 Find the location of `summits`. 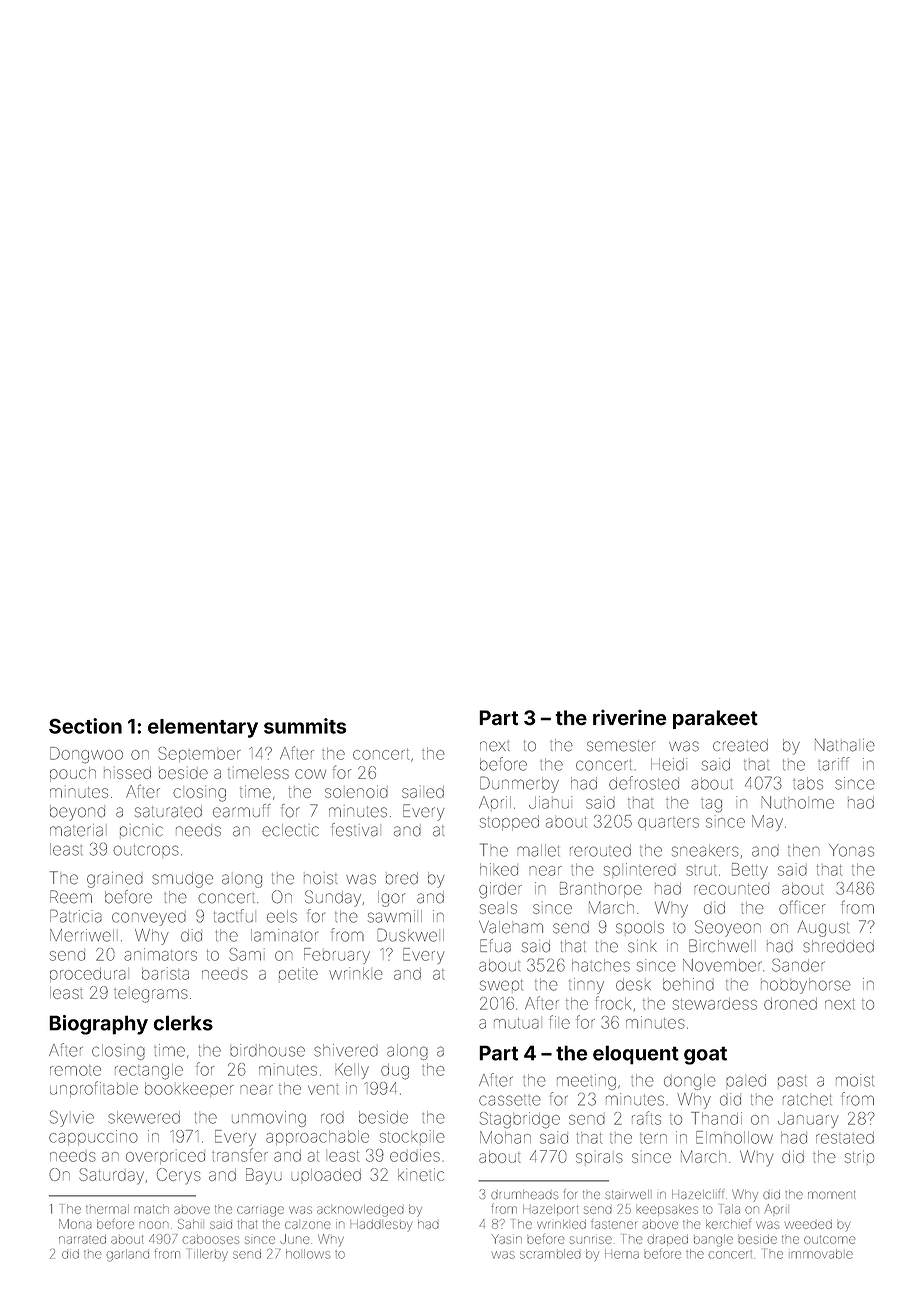

summits is located at coordinates (305, 726).
